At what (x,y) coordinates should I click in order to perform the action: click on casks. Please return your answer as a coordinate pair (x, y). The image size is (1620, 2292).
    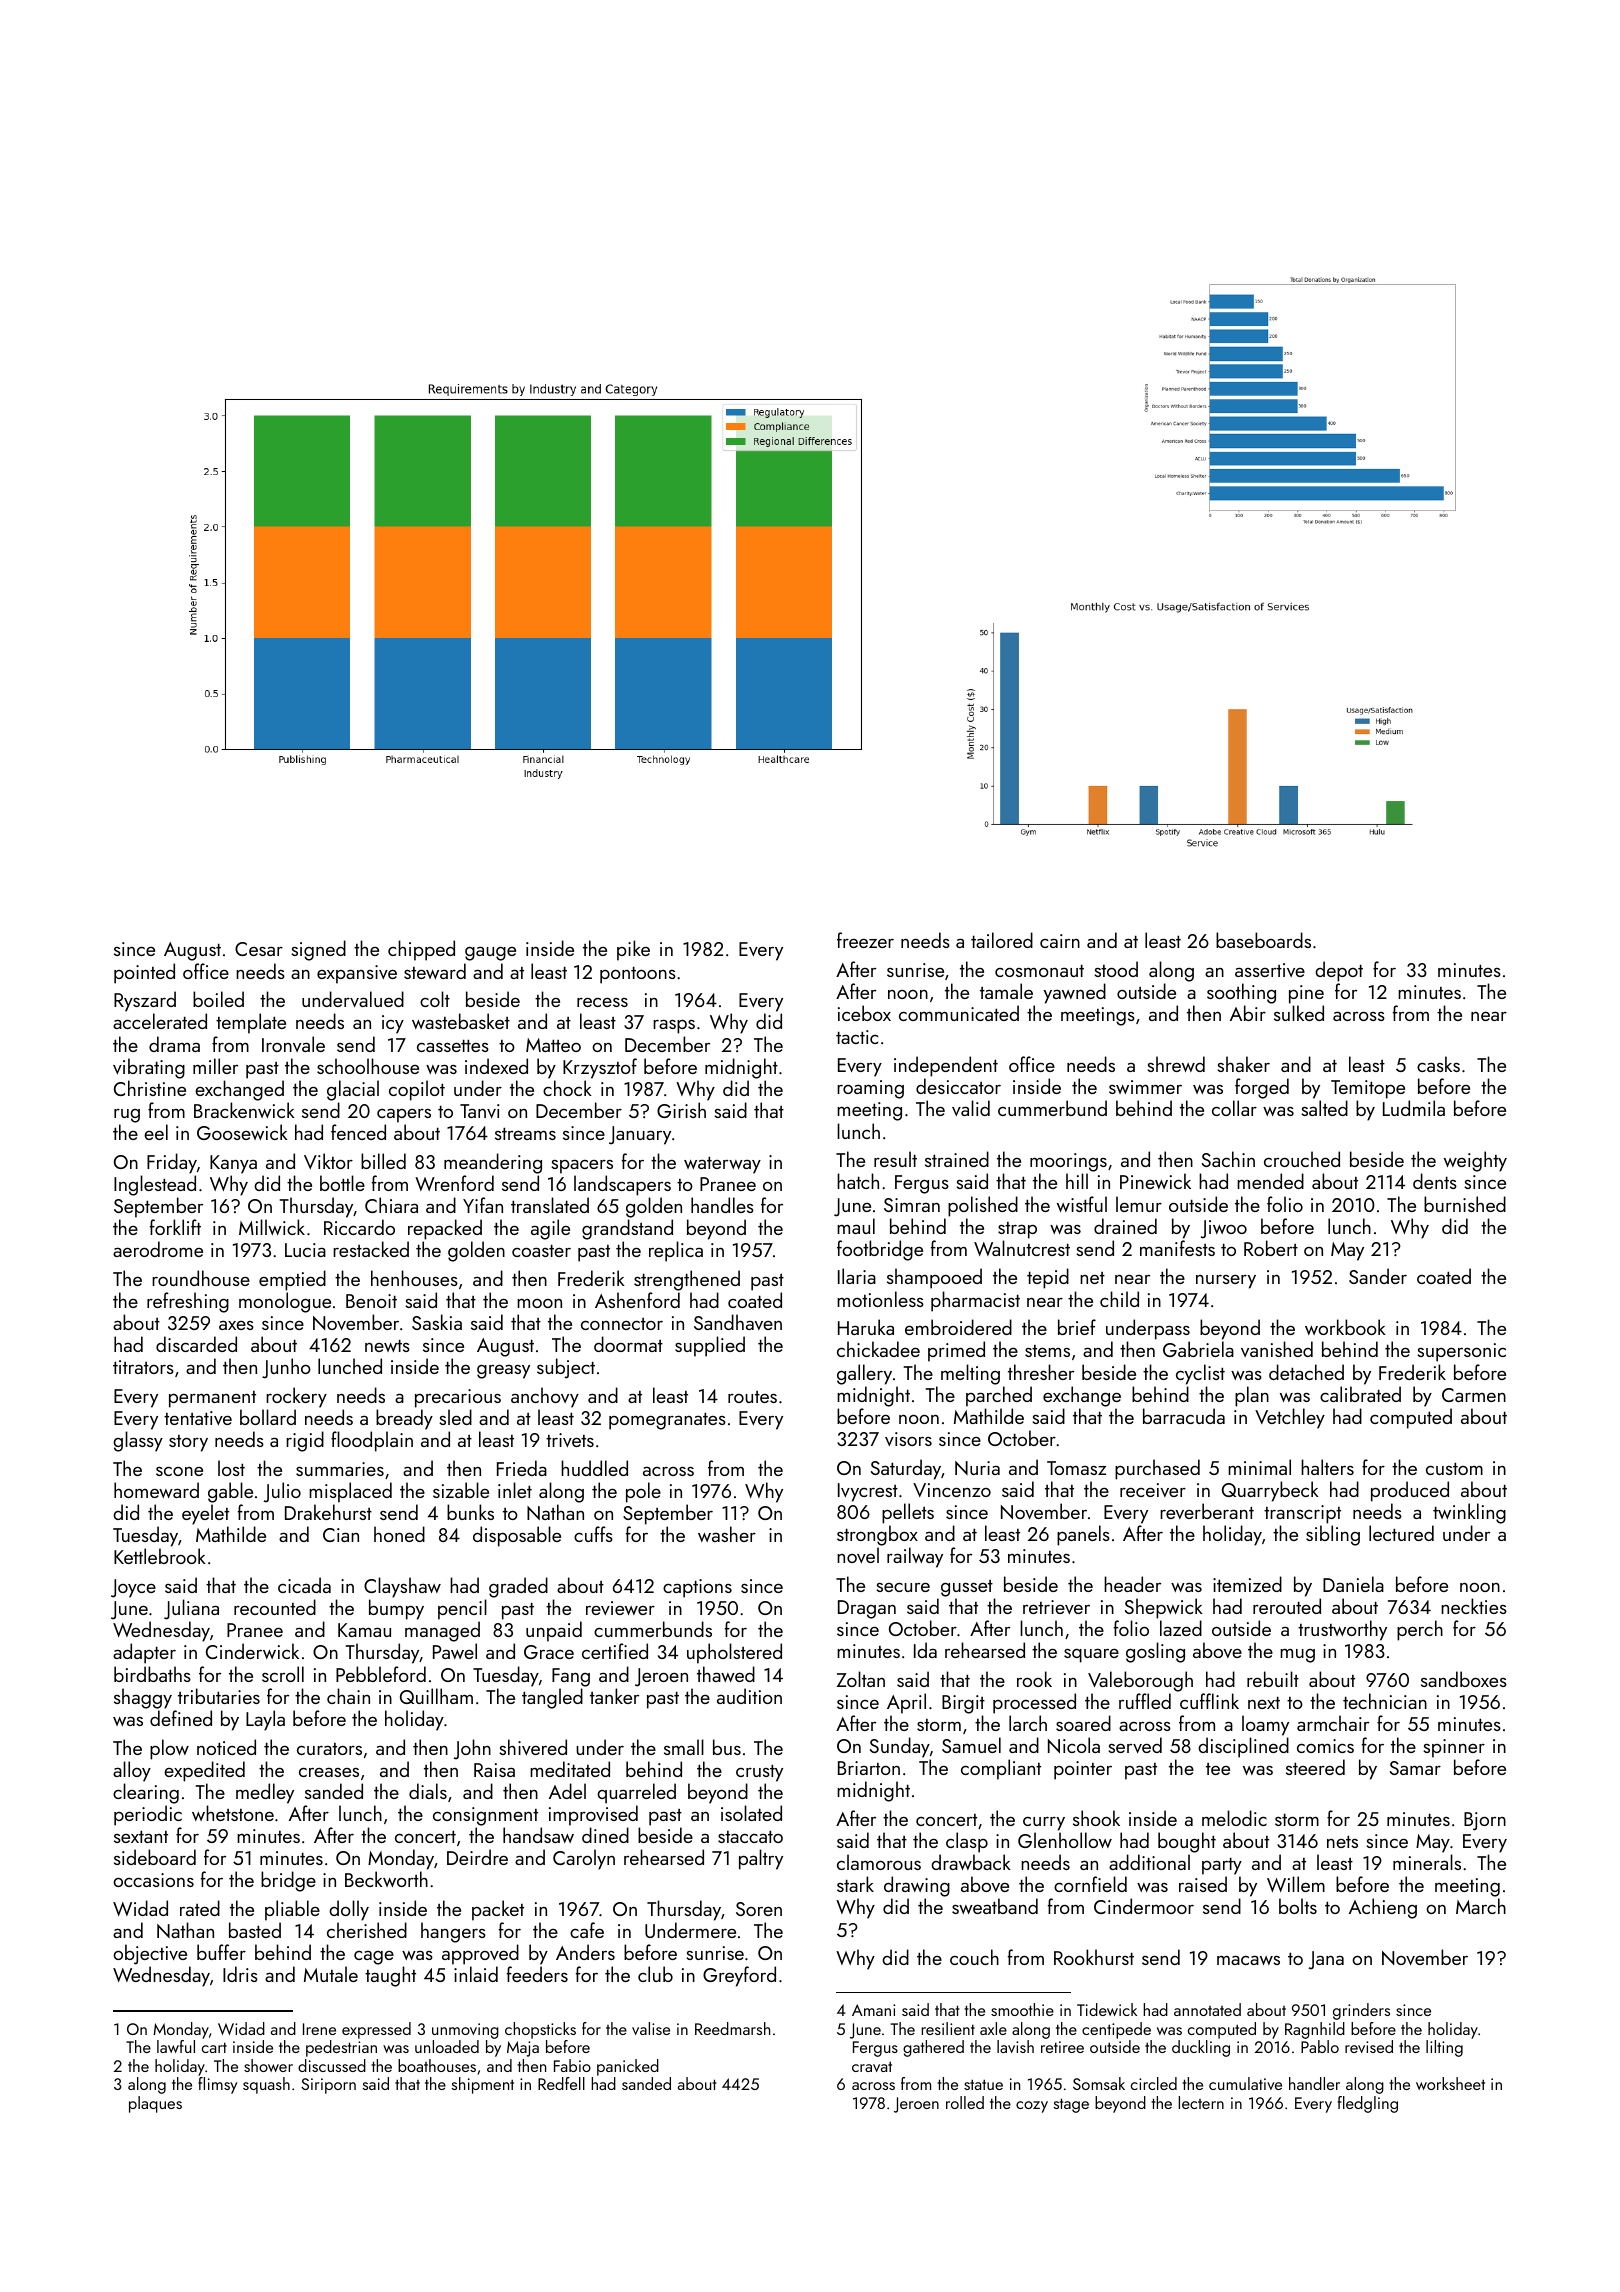
    Looking at the image, I should click on (1438, 1064).
